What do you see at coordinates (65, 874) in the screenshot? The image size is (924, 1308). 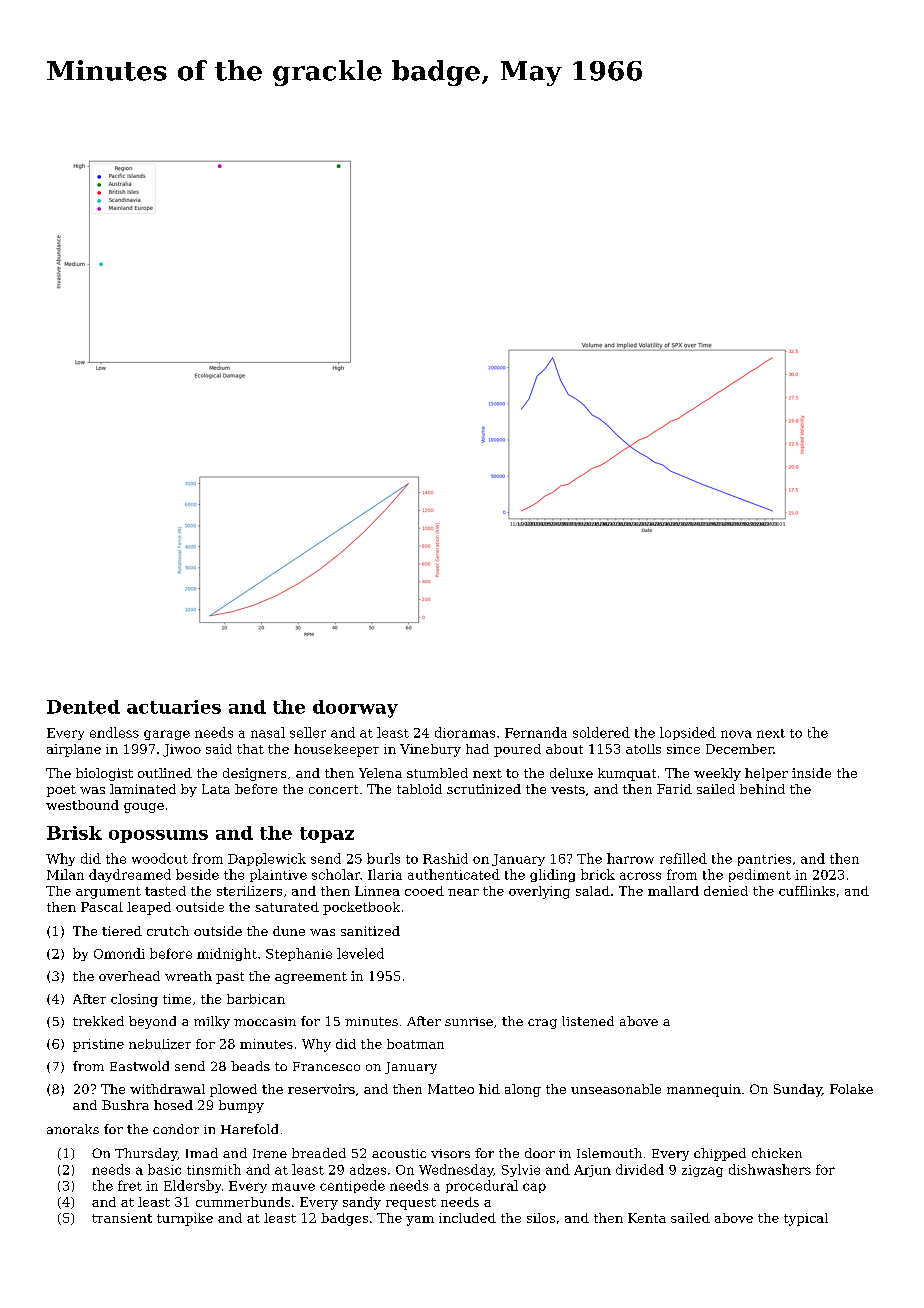 I see `Milan` at bounding box center [65, 874].
